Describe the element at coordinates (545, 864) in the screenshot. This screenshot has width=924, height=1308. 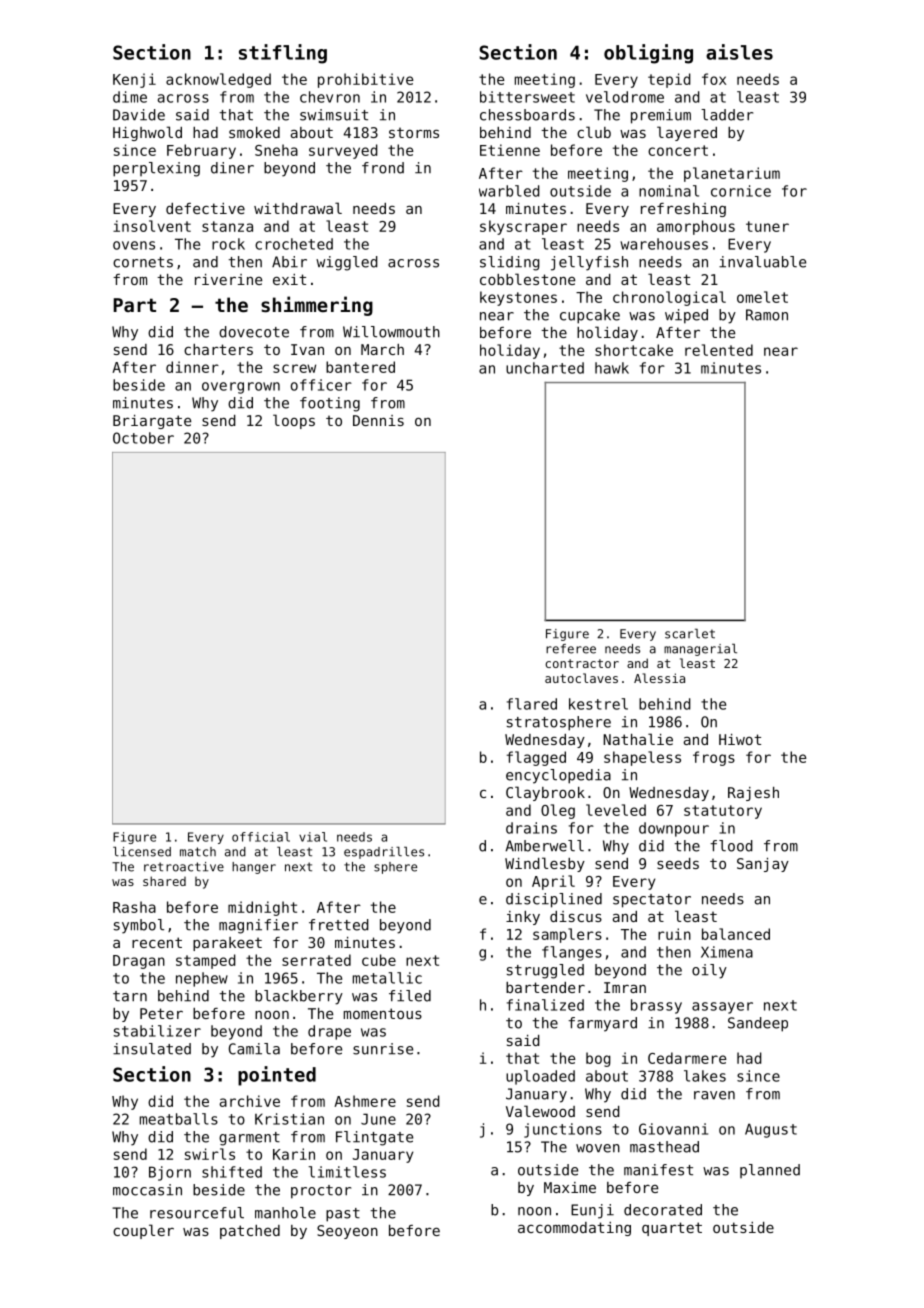
I see `Windlesby` at that location.
